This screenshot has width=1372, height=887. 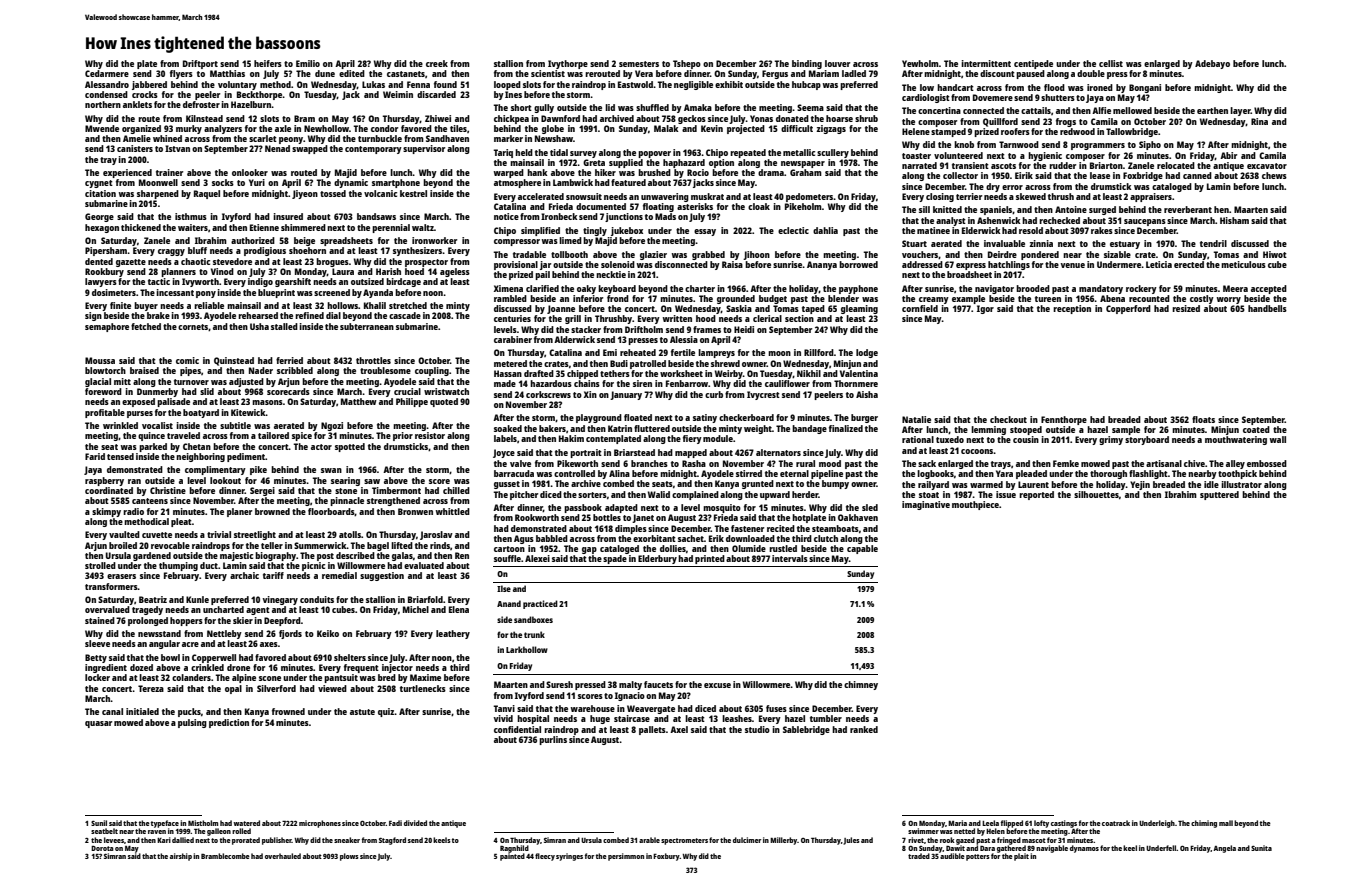 What do you see at coordinates (1164, 463) in the screenshot?
I see `artisanal` at bounding box center [1164, 463].
